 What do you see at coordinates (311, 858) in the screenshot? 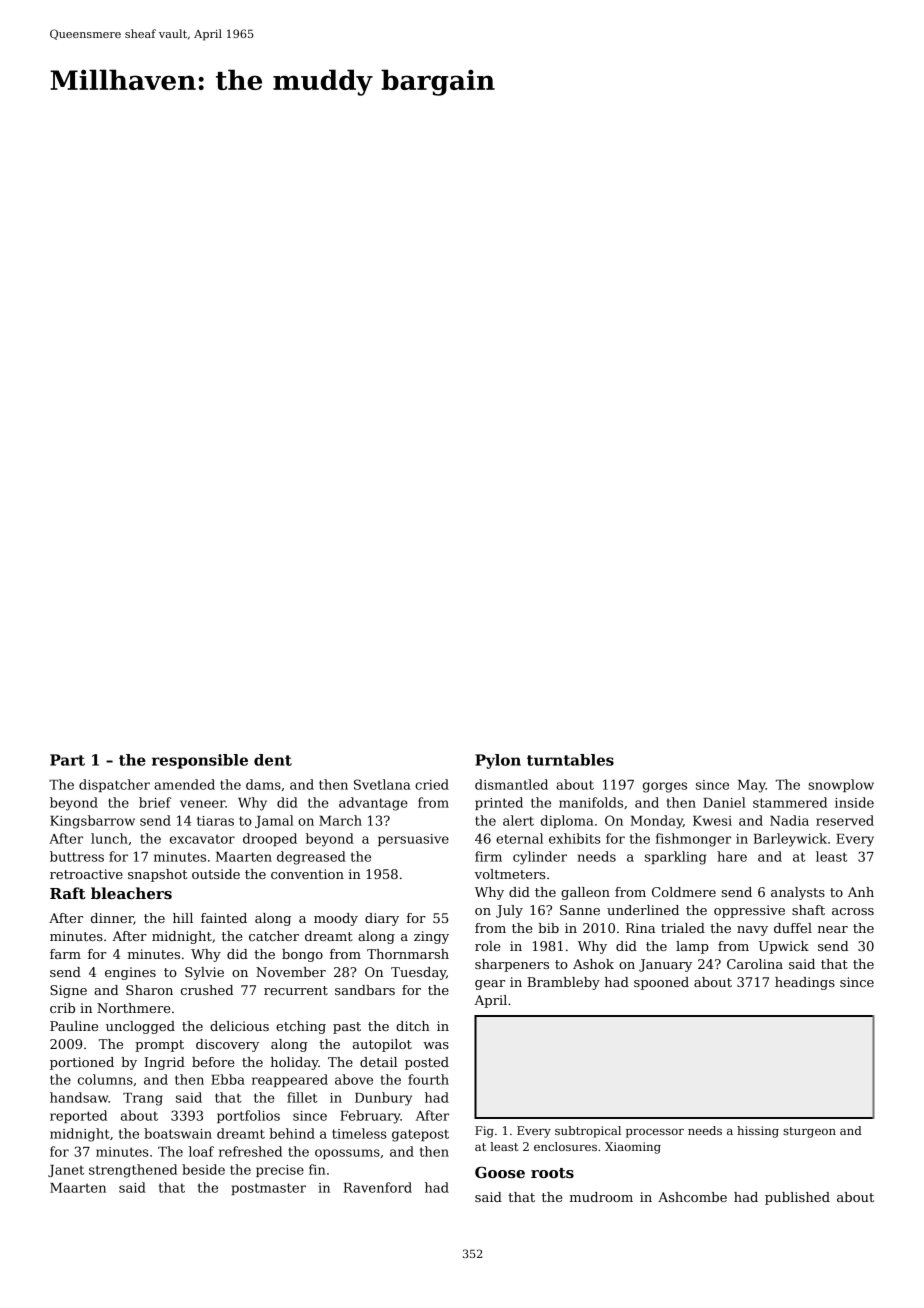
I see `degreased` at bounding box center [311, 858].
